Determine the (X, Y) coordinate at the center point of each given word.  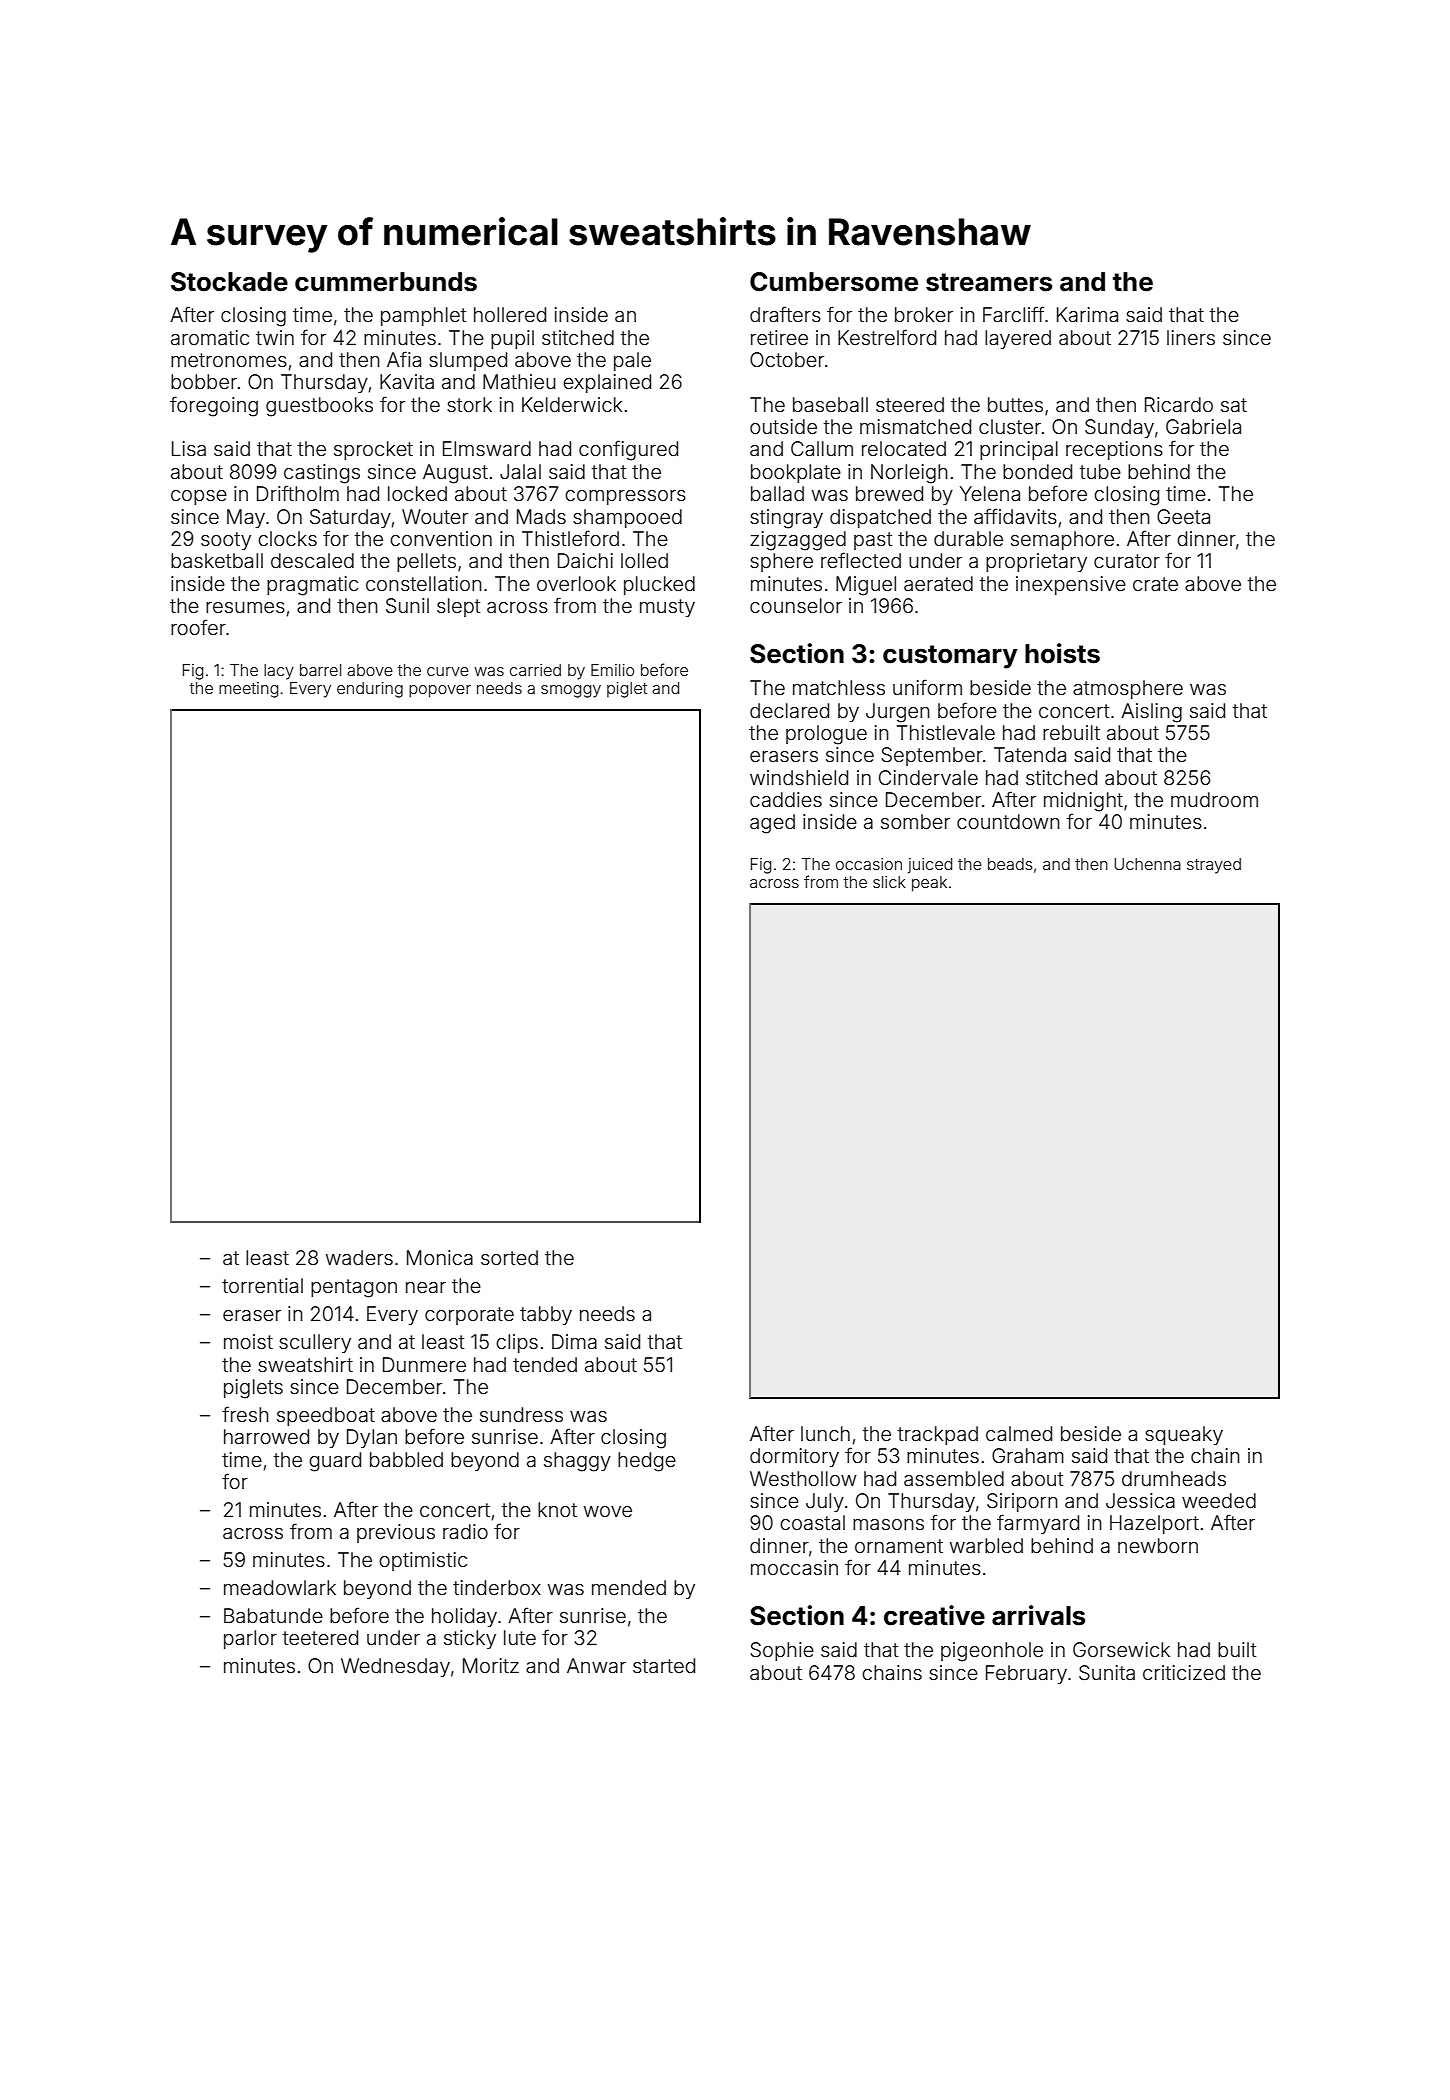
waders (359, 1257)
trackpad (937, 1435)
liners (1191, 337)
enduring (370, 690)
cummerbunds (386, 282)
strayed (1214, 866)
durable (968, 538)
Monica (440, 1257)
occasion (869, 864)
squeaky (1184, 1435)
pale (632, 361)
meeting (248, 690)
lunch (825, 1433)
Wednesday (395, 1667)
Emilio (612, 670)
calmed (1019, 1433)
